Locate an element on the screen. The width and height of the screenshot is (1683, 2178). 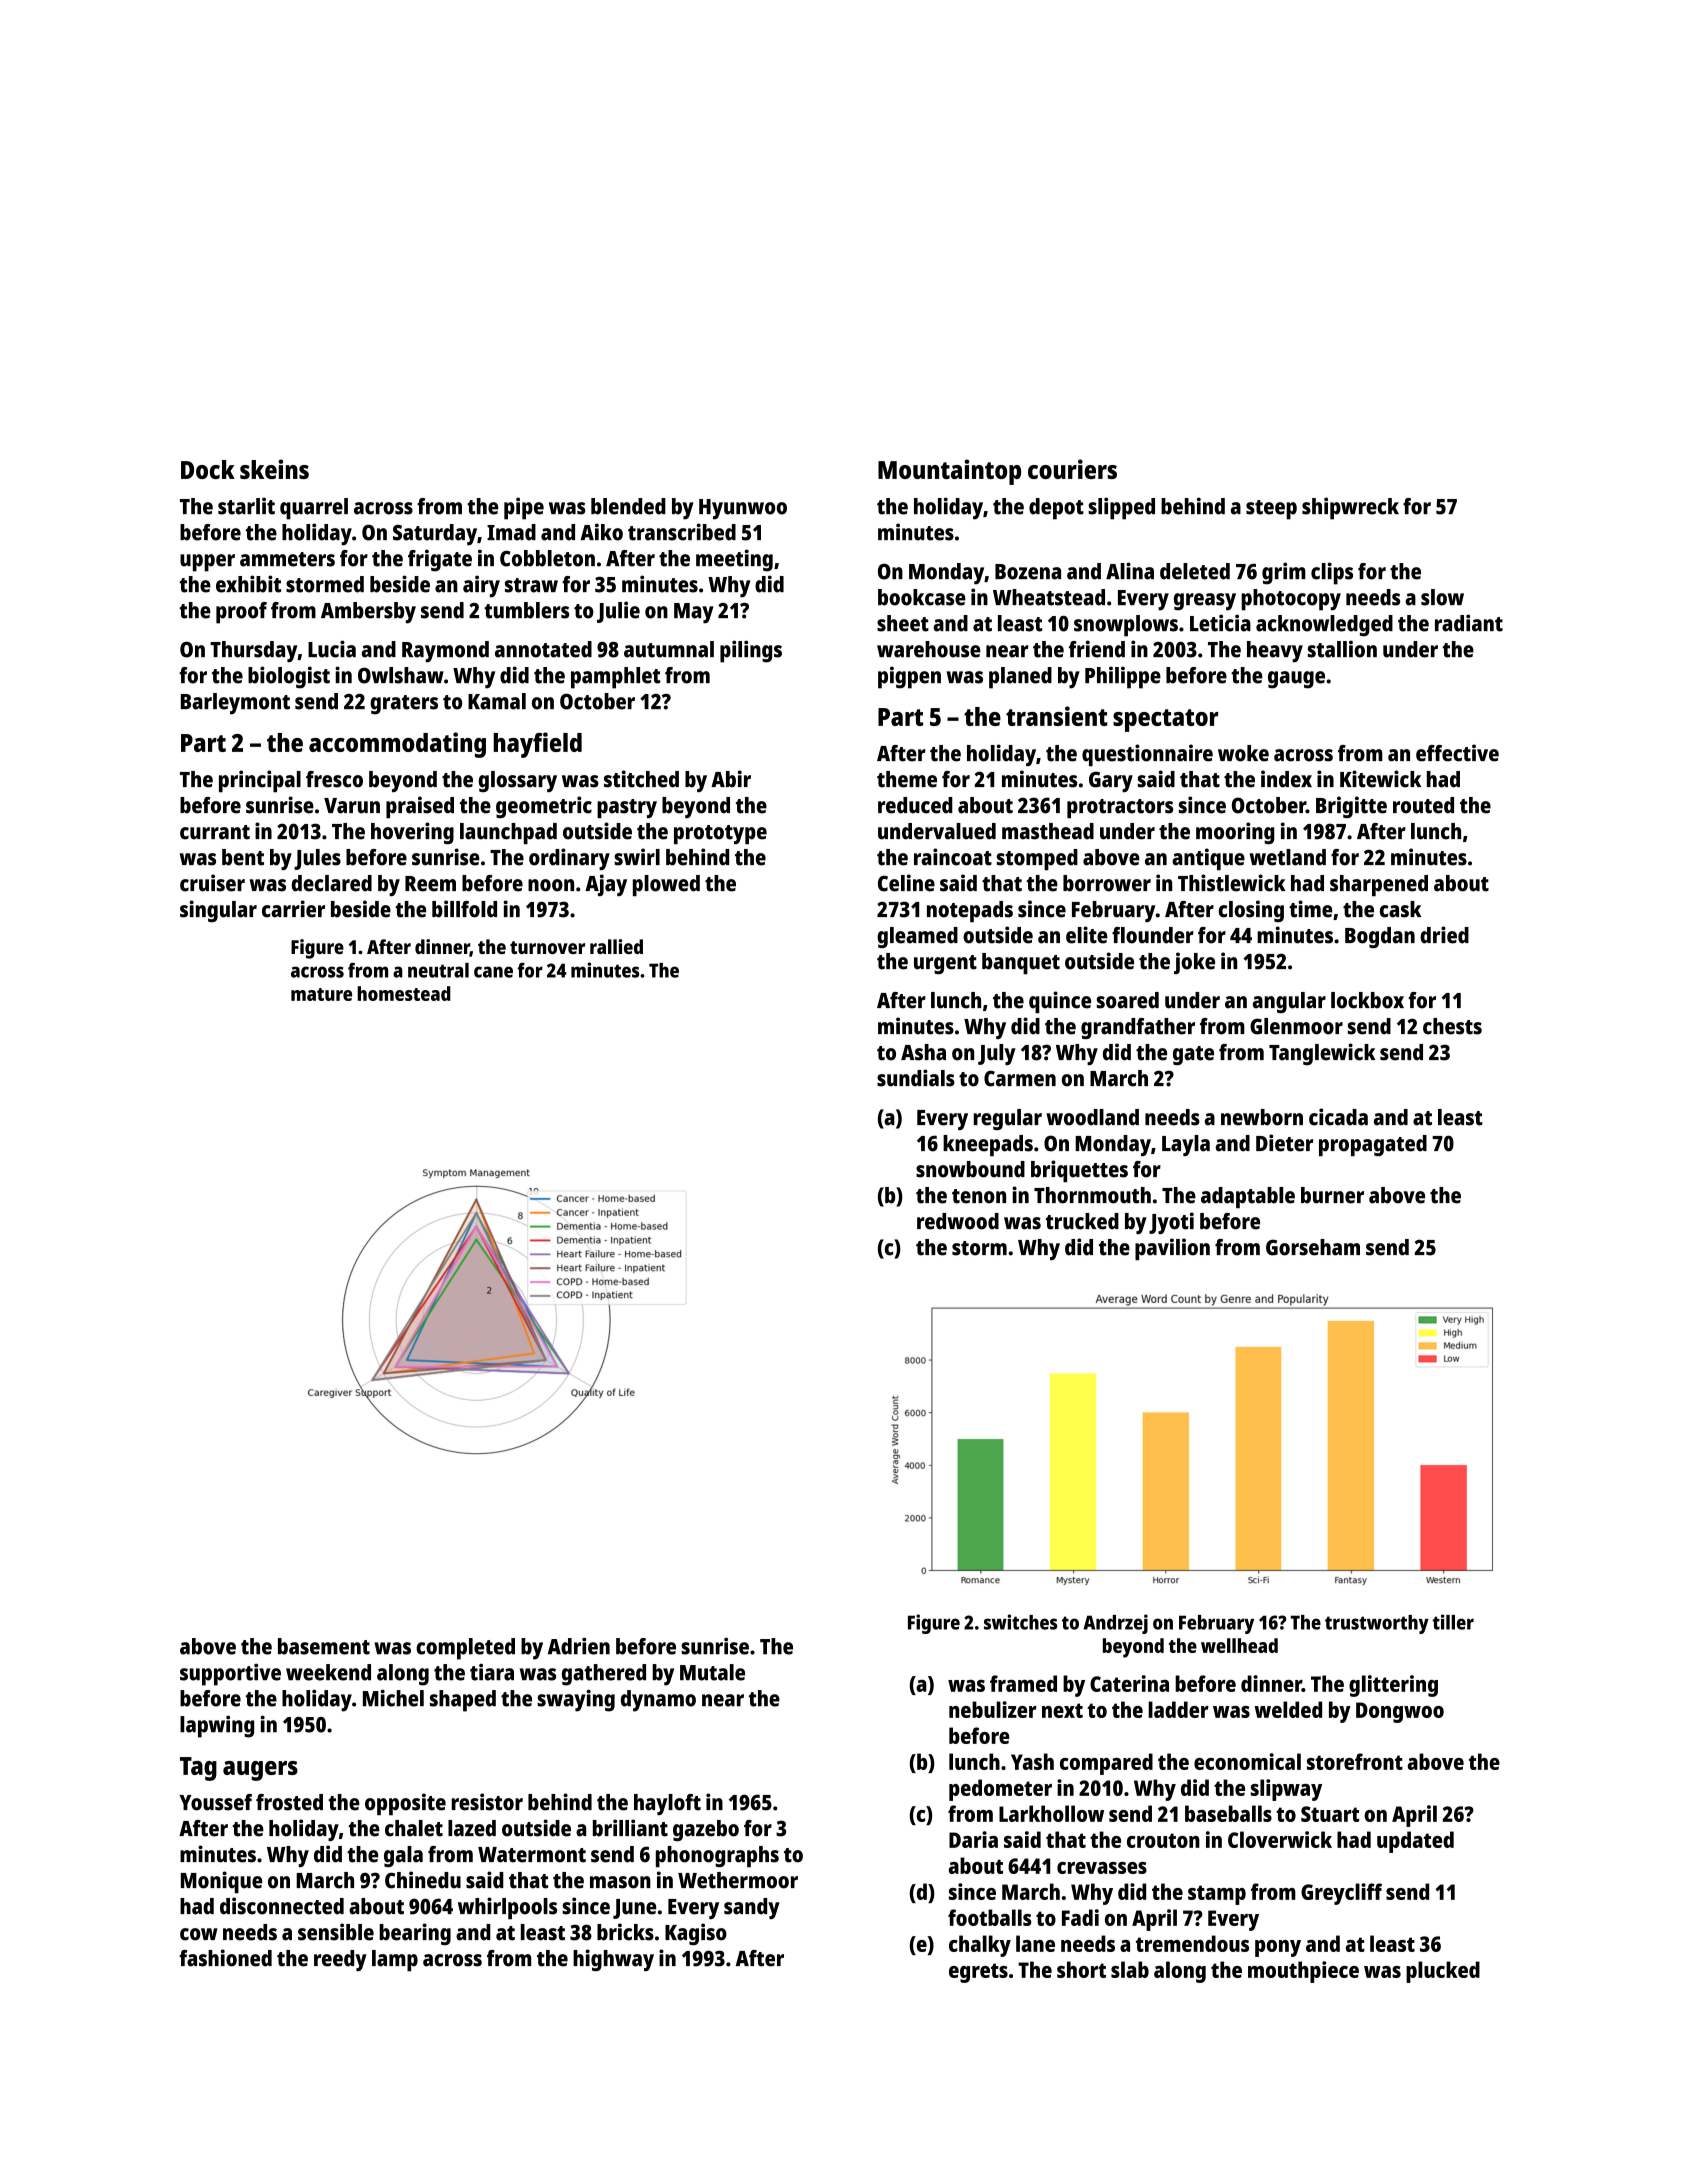
urgent is located at coordinates (945, 964).
